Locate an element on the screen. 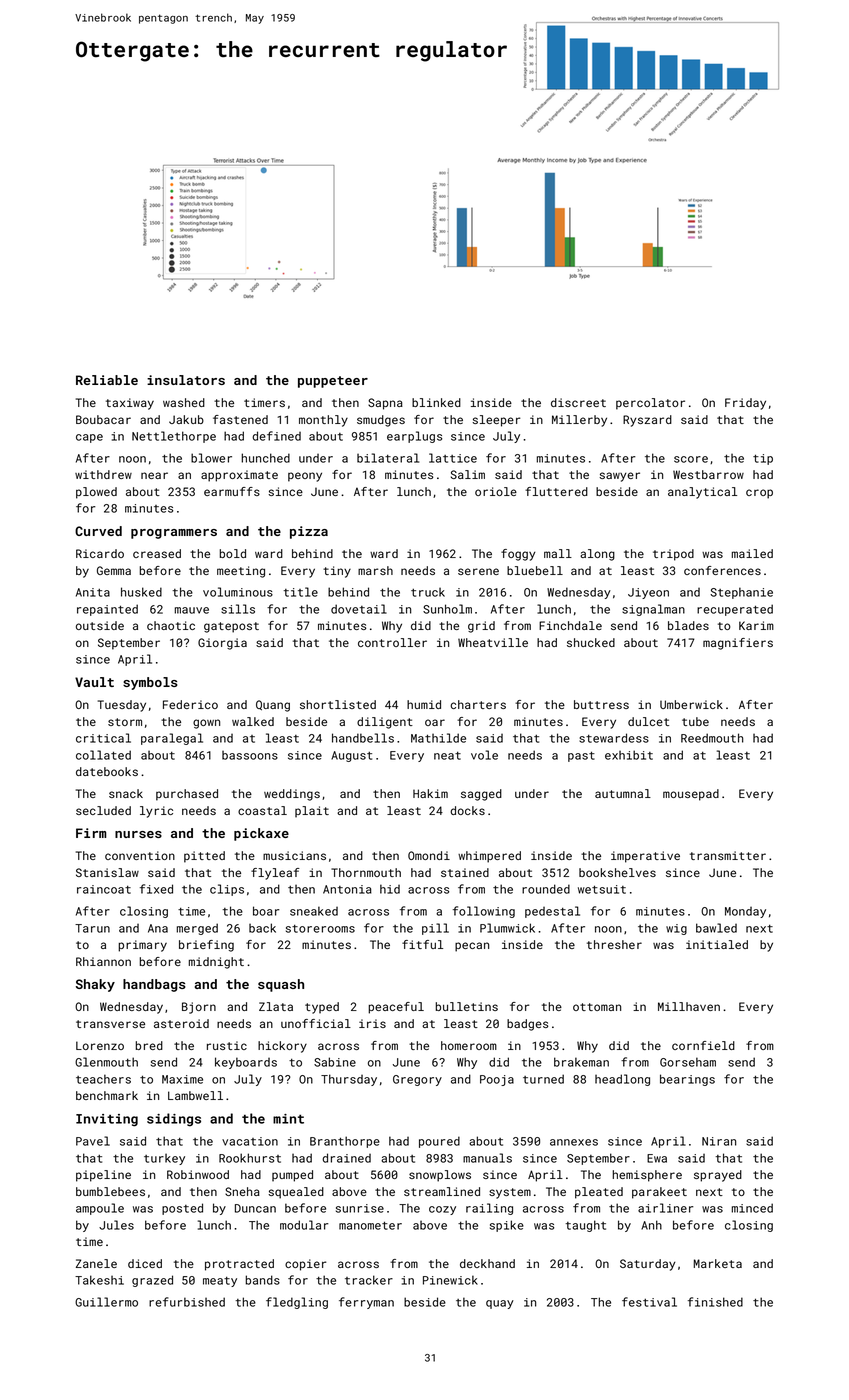 Image resolution: width=849 pixels, height=1400 pixels. refurbished is located at coordinates (187, 1302).
